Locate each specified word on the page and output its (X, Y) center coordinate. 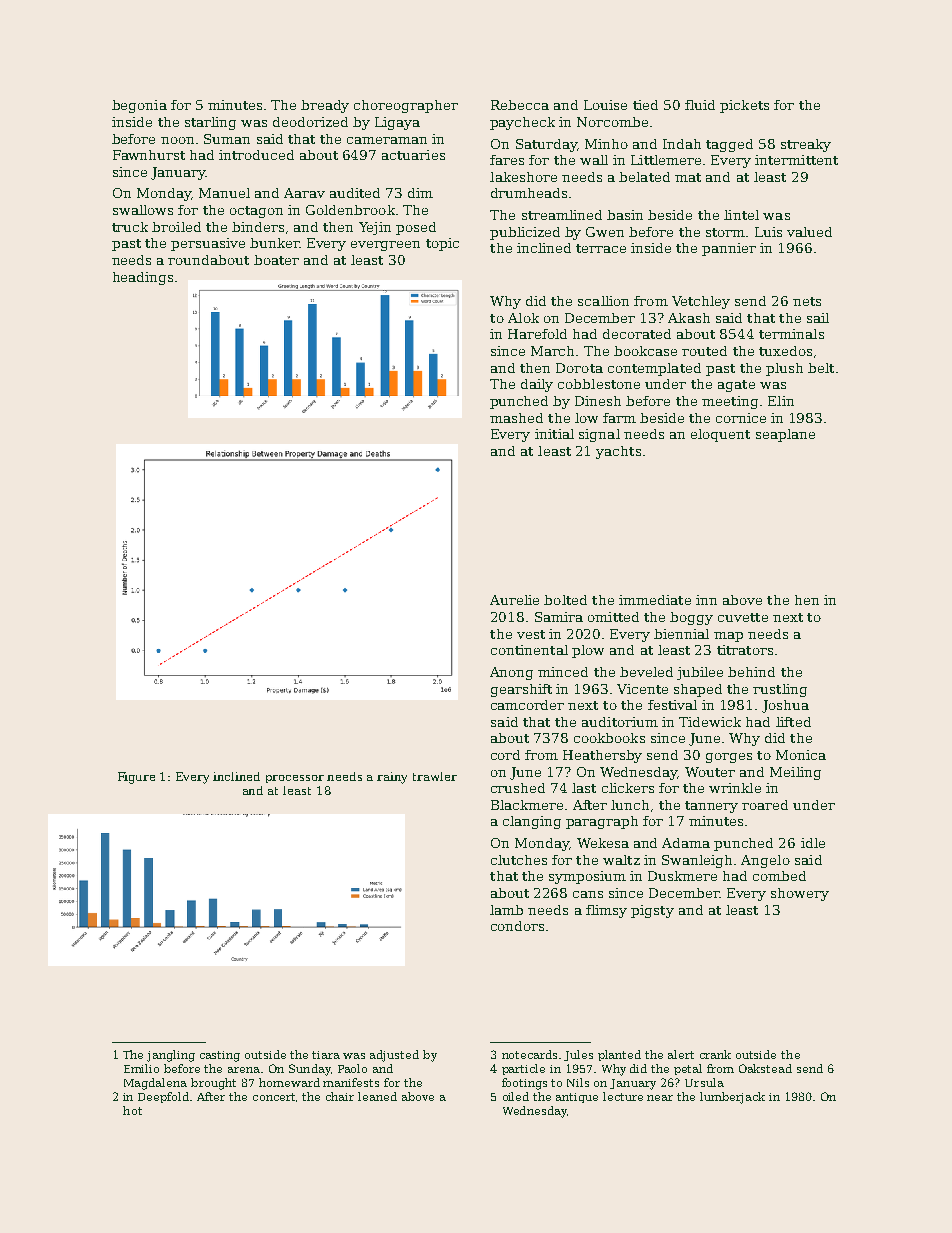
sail (818, 318)
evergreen (385, 246)
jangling (171, 1056)
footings (524, 1084)
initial (554, 434)
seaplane (785, 435)
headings (143, 278)
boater (276, 260)
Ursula (704, 1082)
